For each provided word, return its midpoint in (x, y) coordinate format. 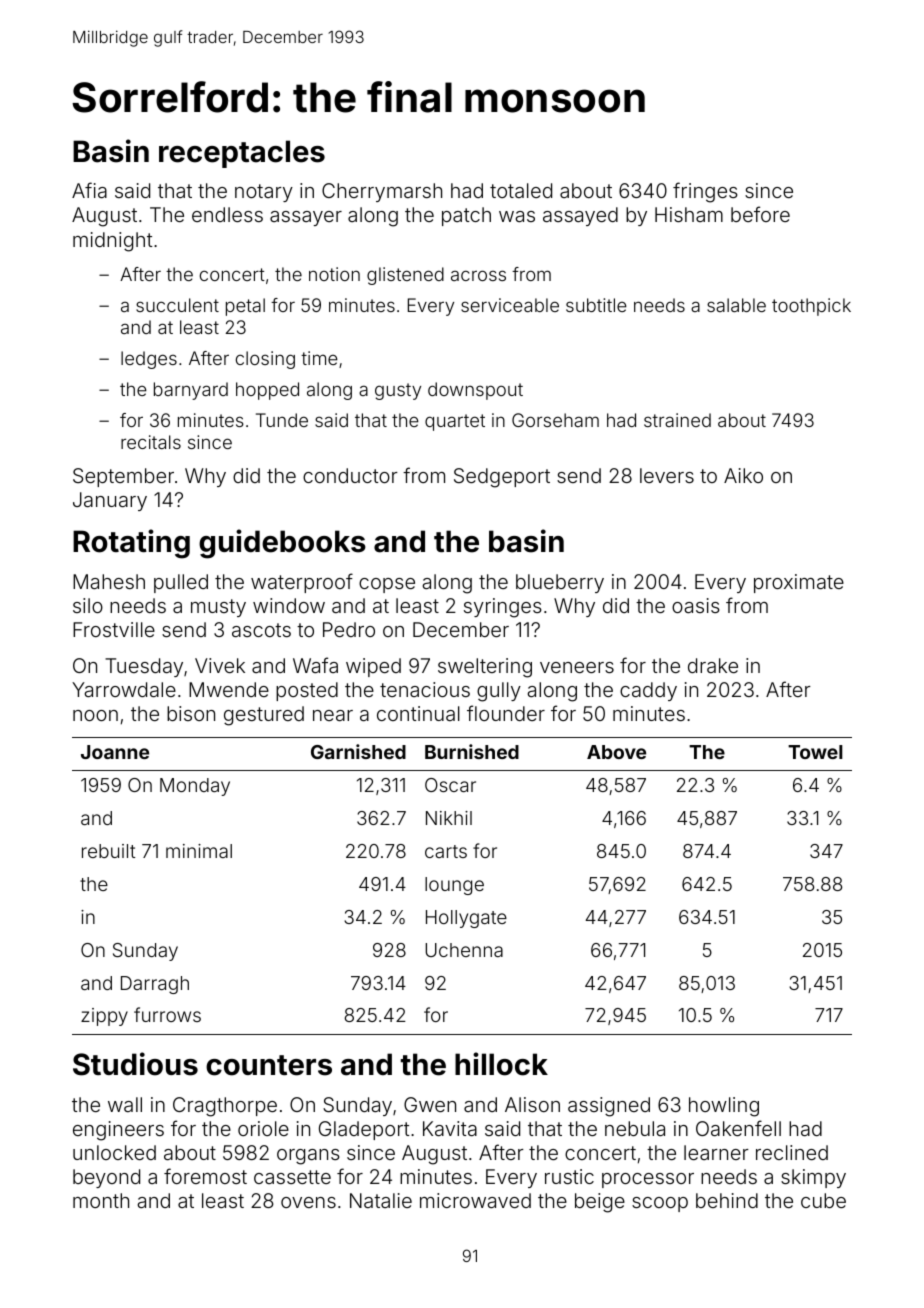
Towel (815, 752)
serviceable (510, 305)
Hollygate (466, 919)
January (110, 501)
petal (245, 307)
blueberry (560, 583)
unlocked (114, 1152)
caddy (648, 691)
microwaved (475, 1200)
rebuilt (108, 851)
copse (387, 585)
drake (713, 665)
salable (736, 305)
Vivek (220, 665)
